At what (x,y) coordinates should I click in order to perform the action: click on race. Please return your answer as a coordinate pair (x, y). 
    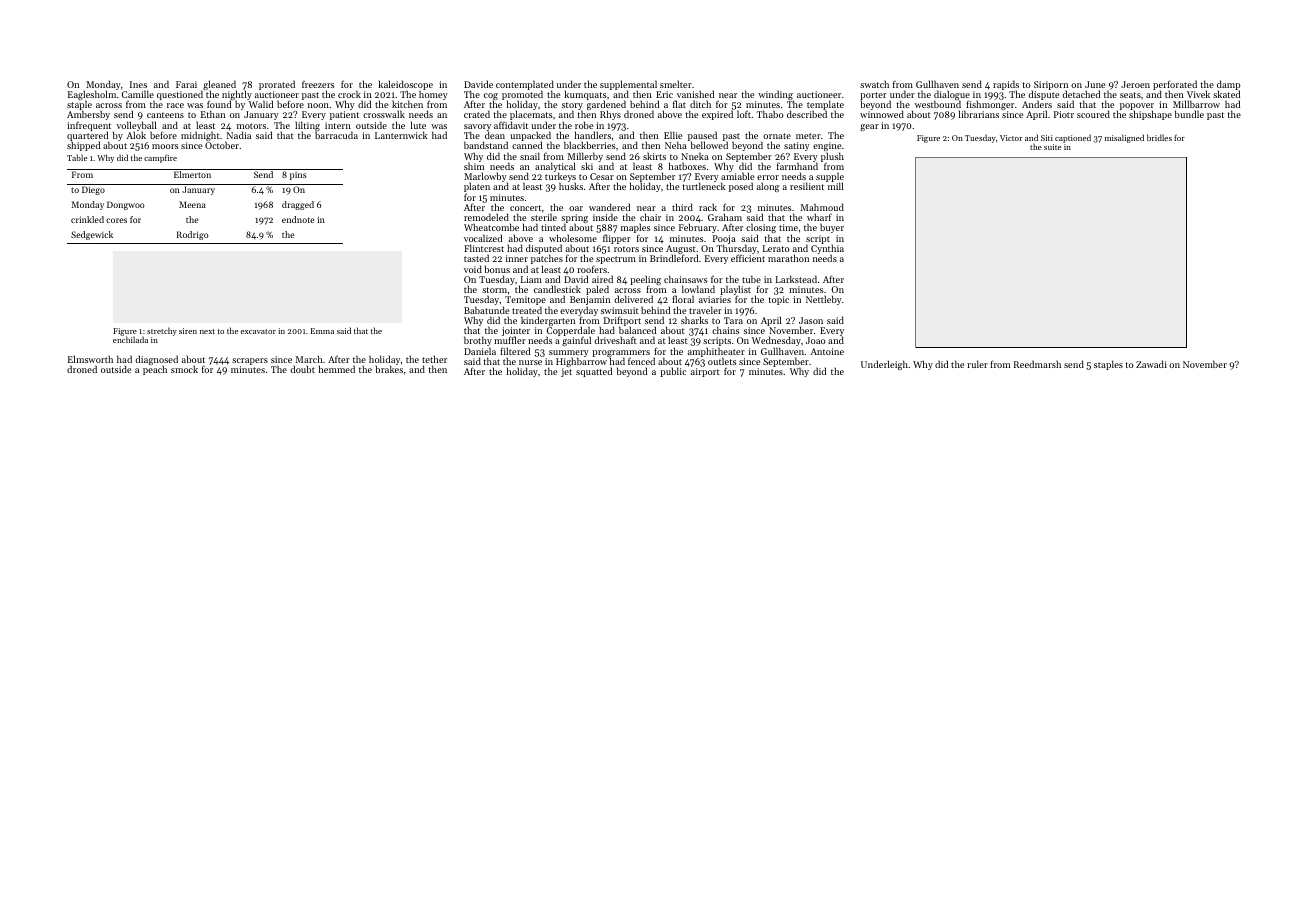
    Looking at the image, I should click on (175, 105).
